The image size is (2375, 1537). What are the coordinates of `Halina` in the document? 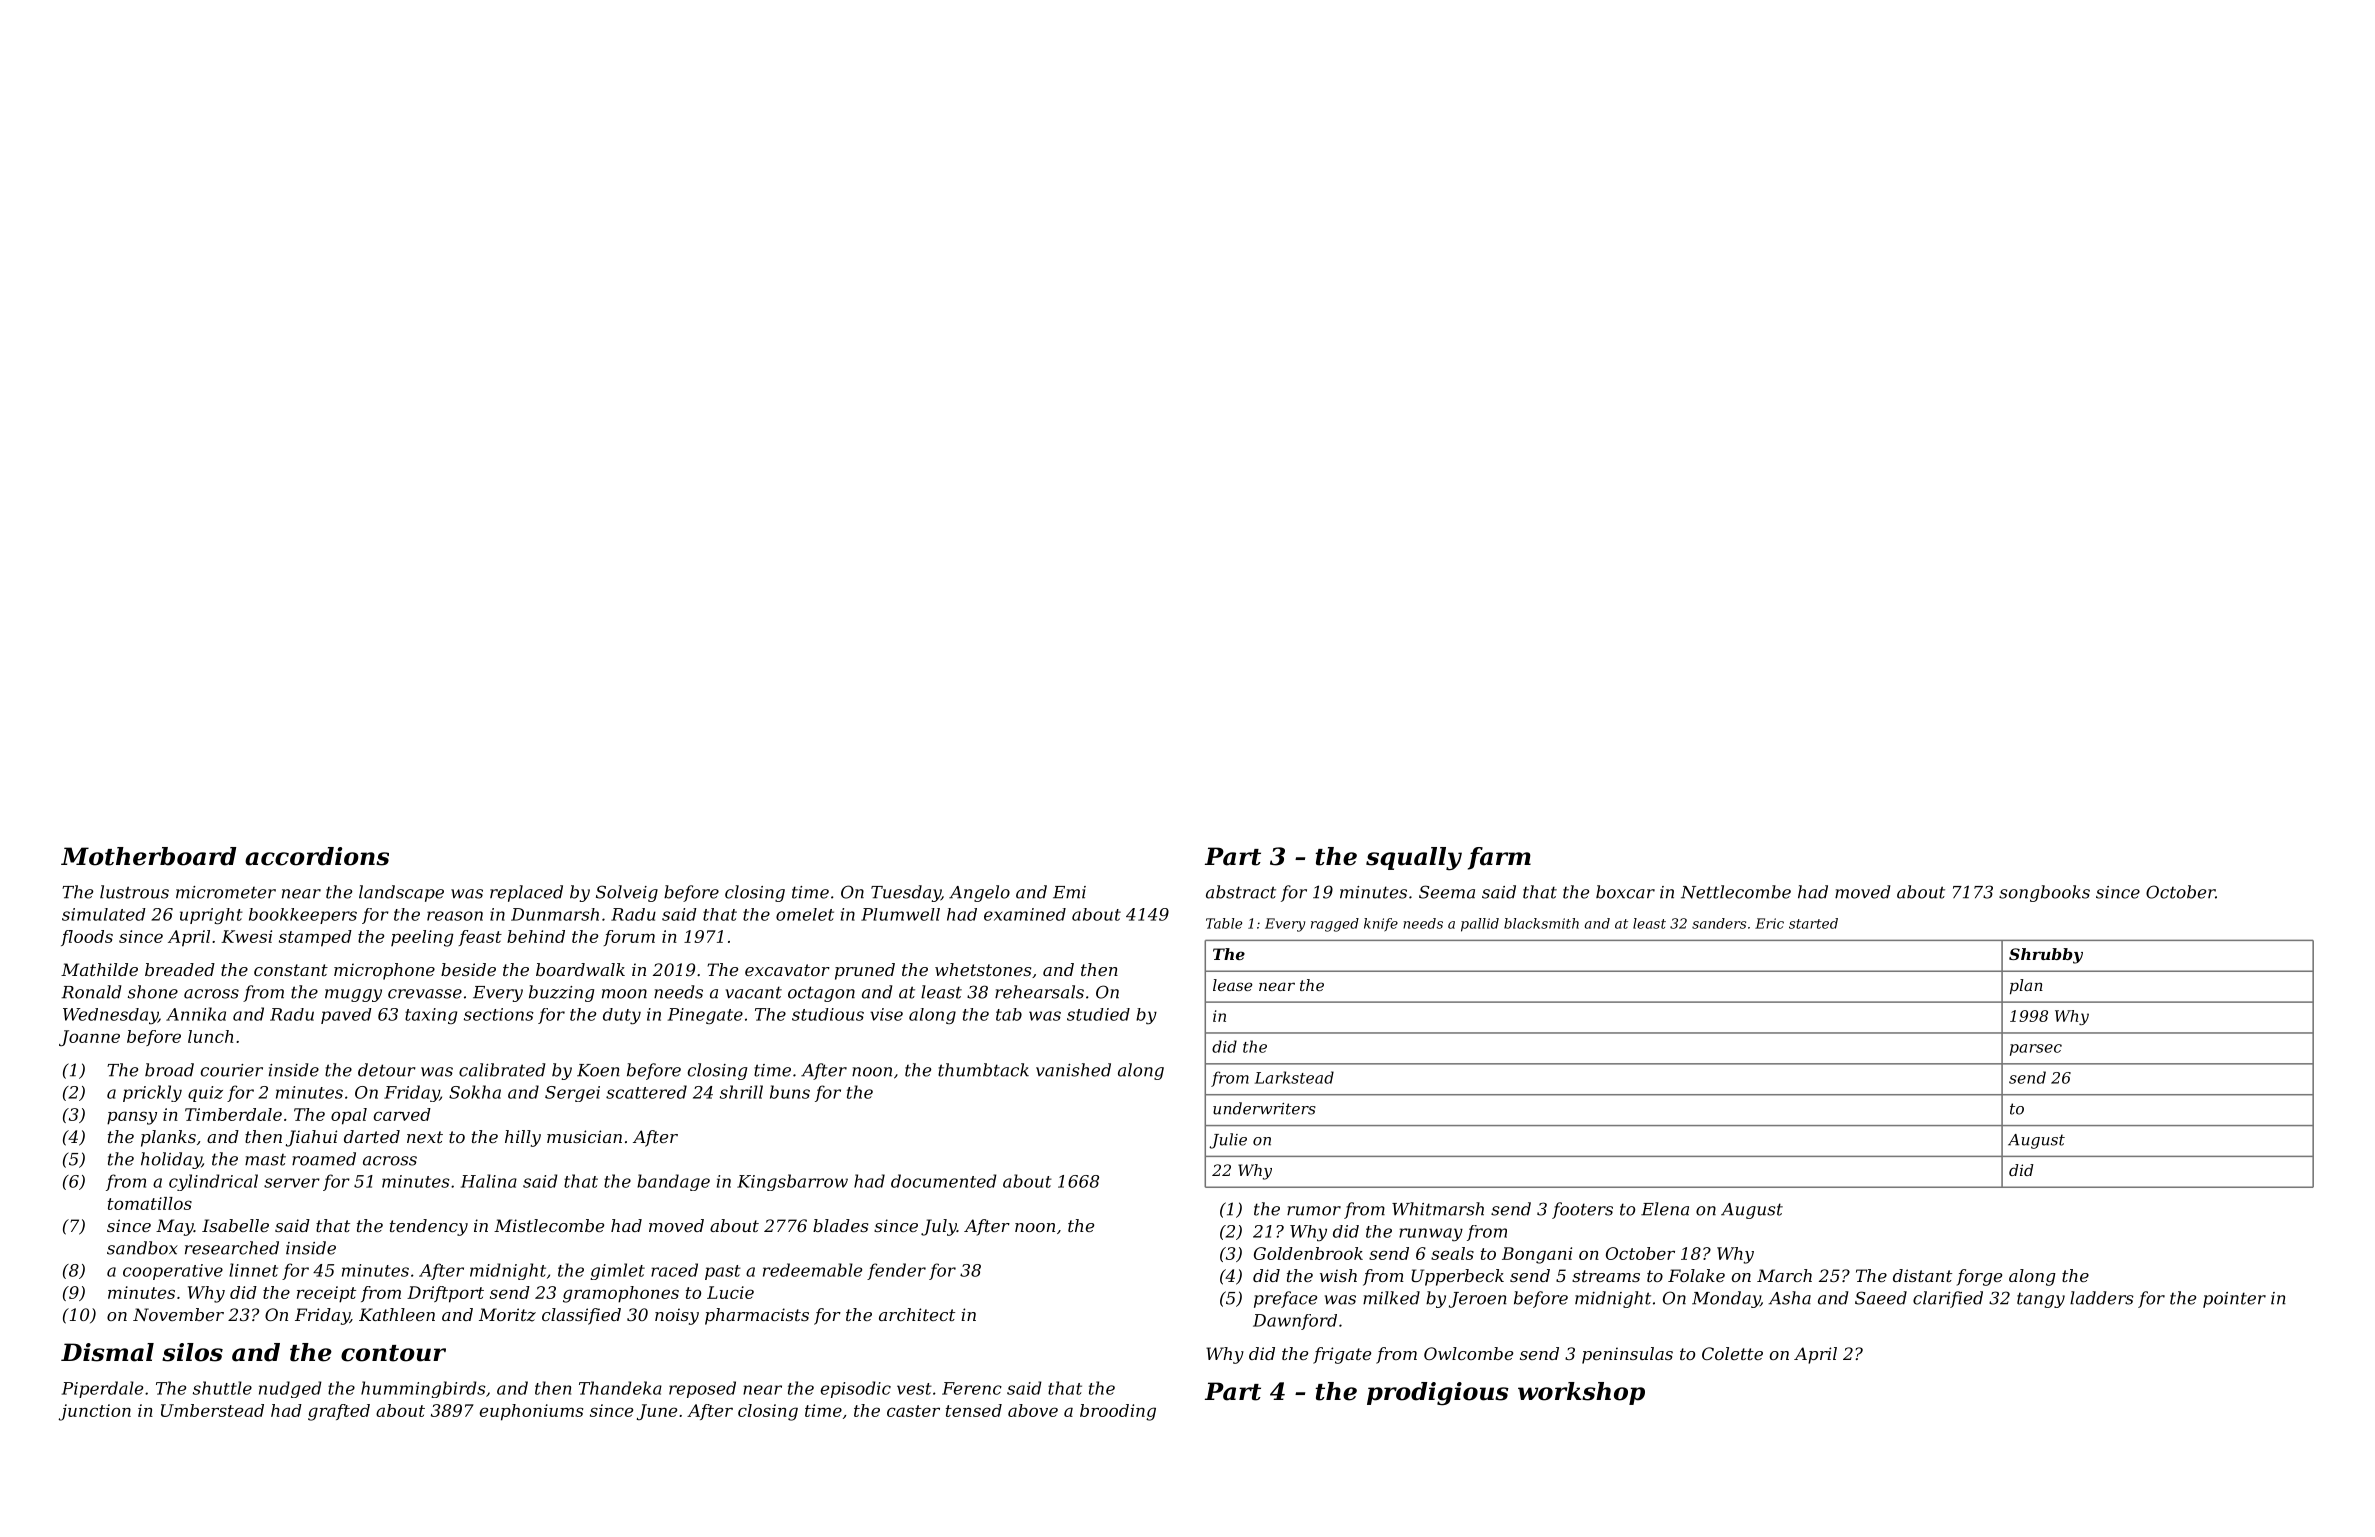 It's located at (489, 1181).
